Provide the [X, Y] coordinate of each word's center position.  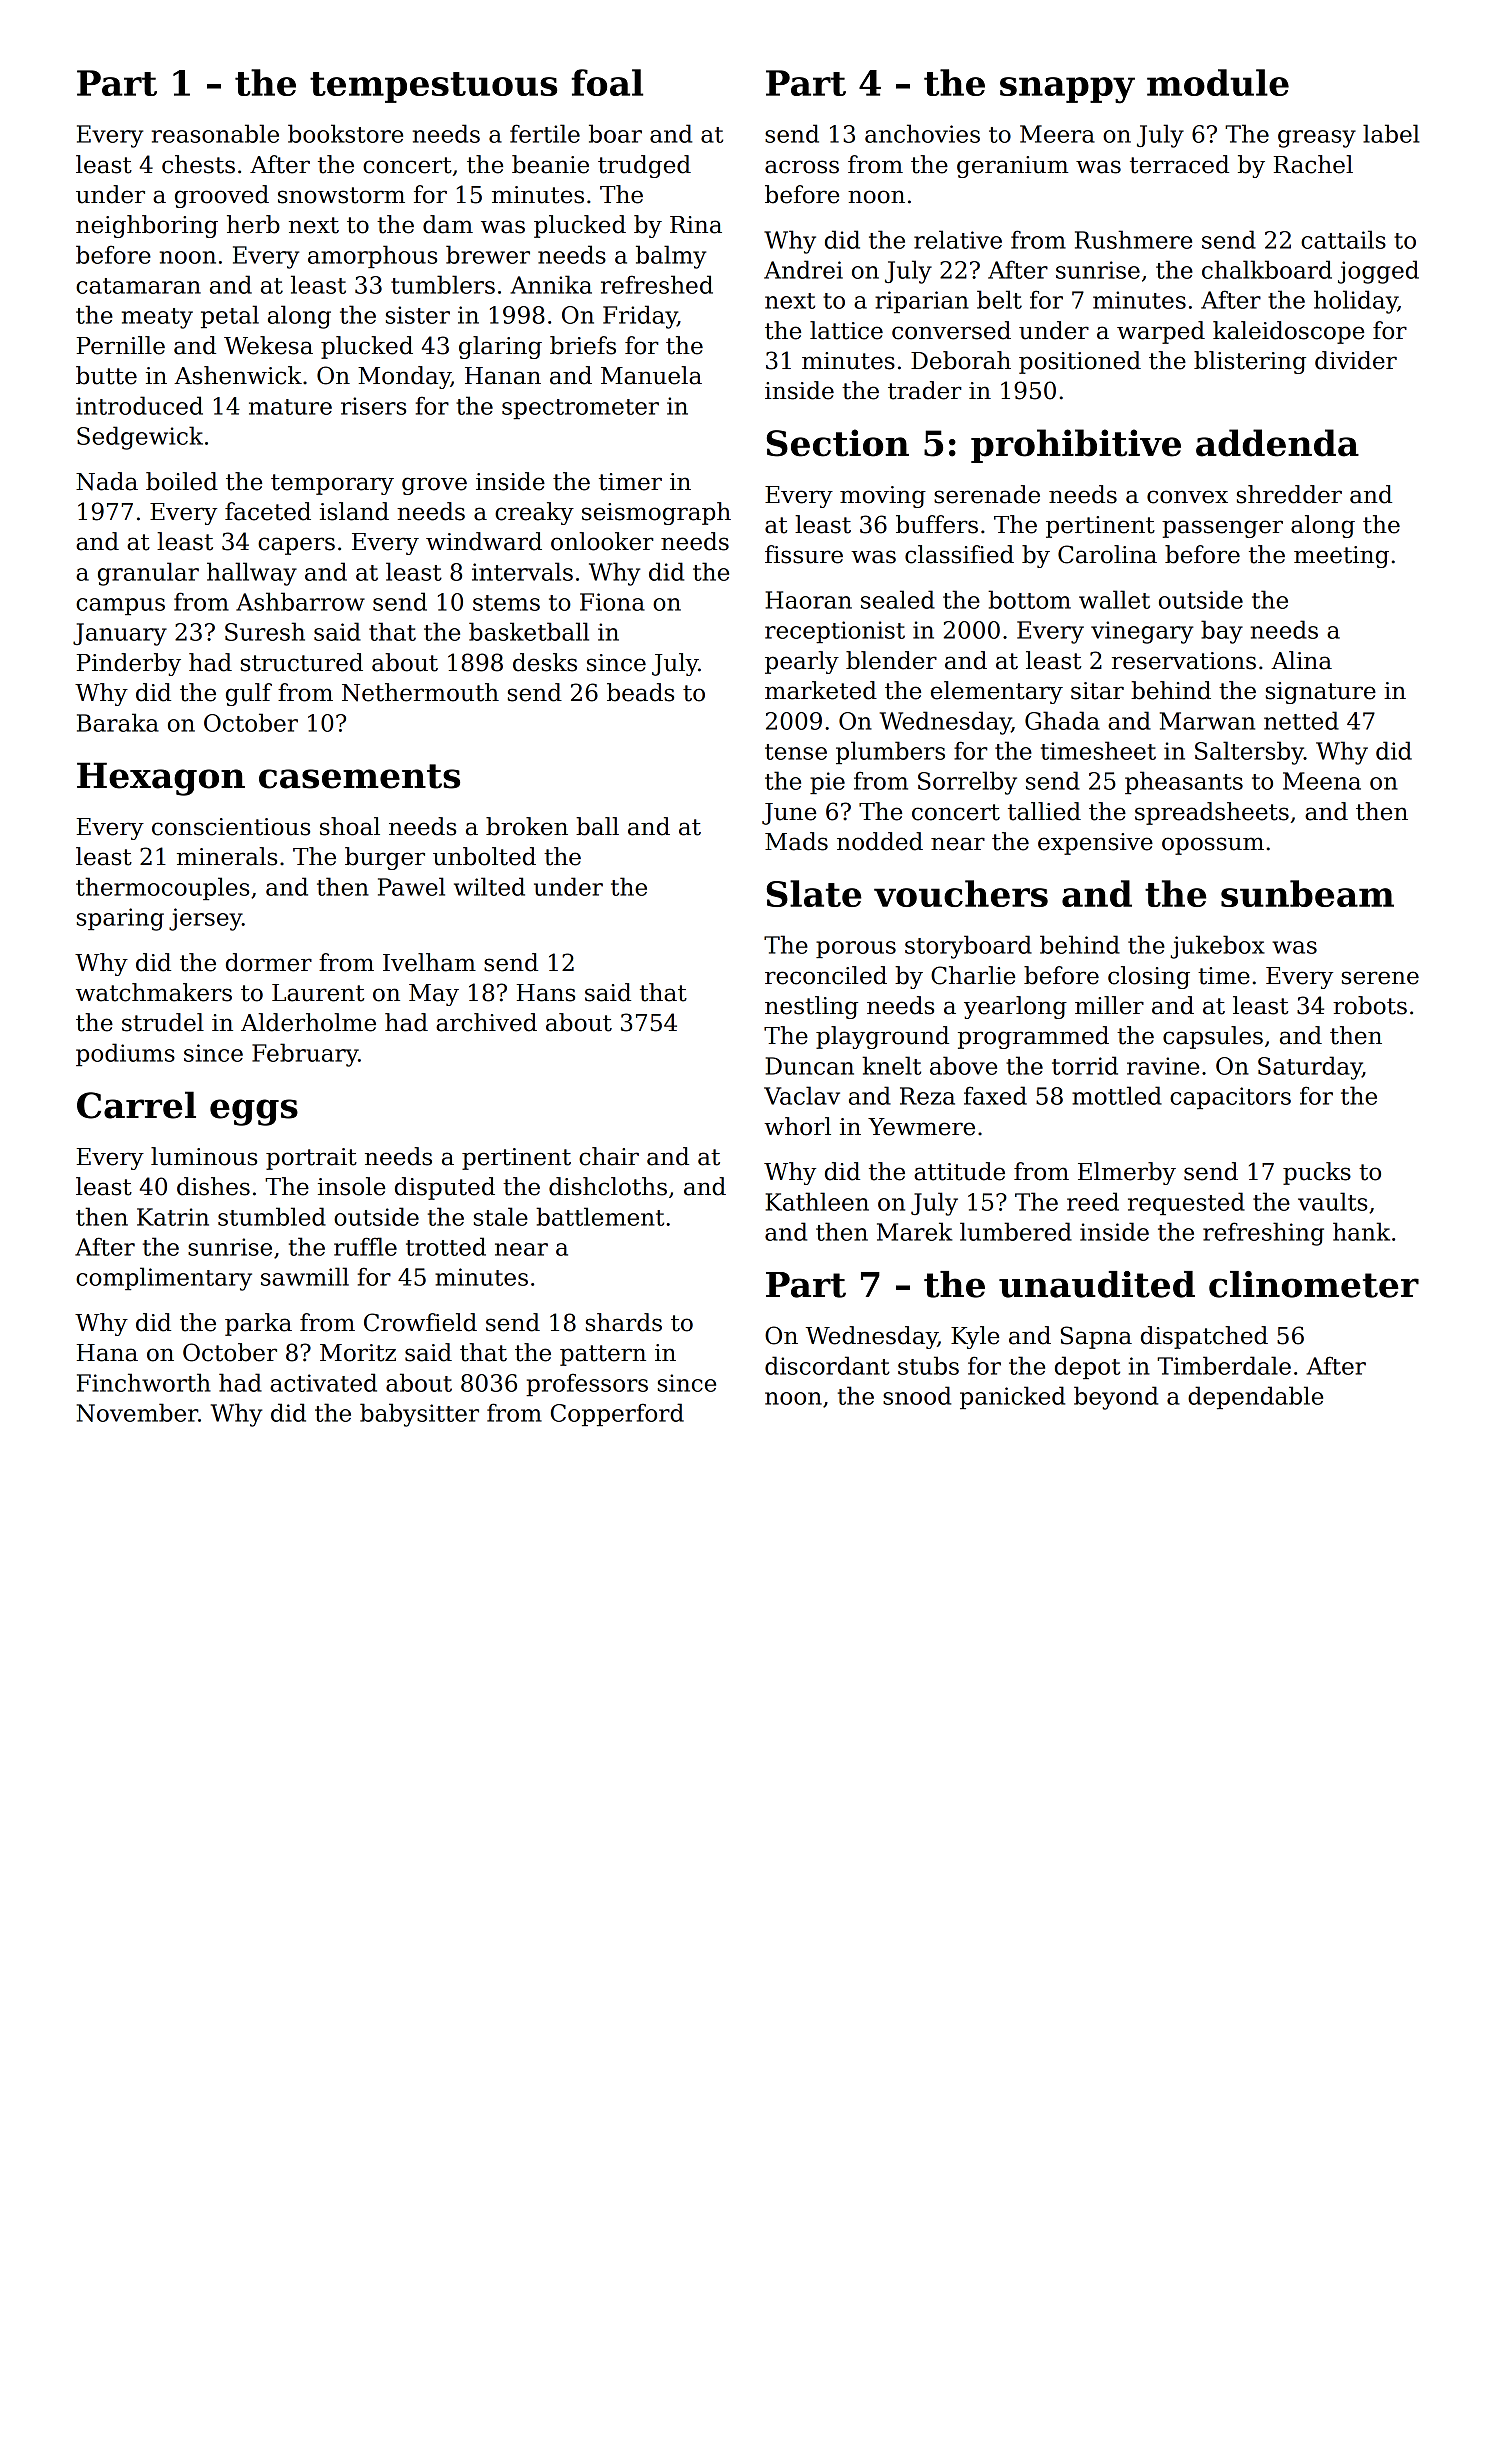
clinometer [1314, 1284]
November [137, 1412]
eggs [254, 1112]
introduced [139, 405]
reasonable [215, 133]
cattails [1343, 239]
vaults [1332, 1201]
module [1218, 82]
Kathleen [817, 1201]
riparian [922, 302]
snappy [1067, 90]
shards [624, 1322]
